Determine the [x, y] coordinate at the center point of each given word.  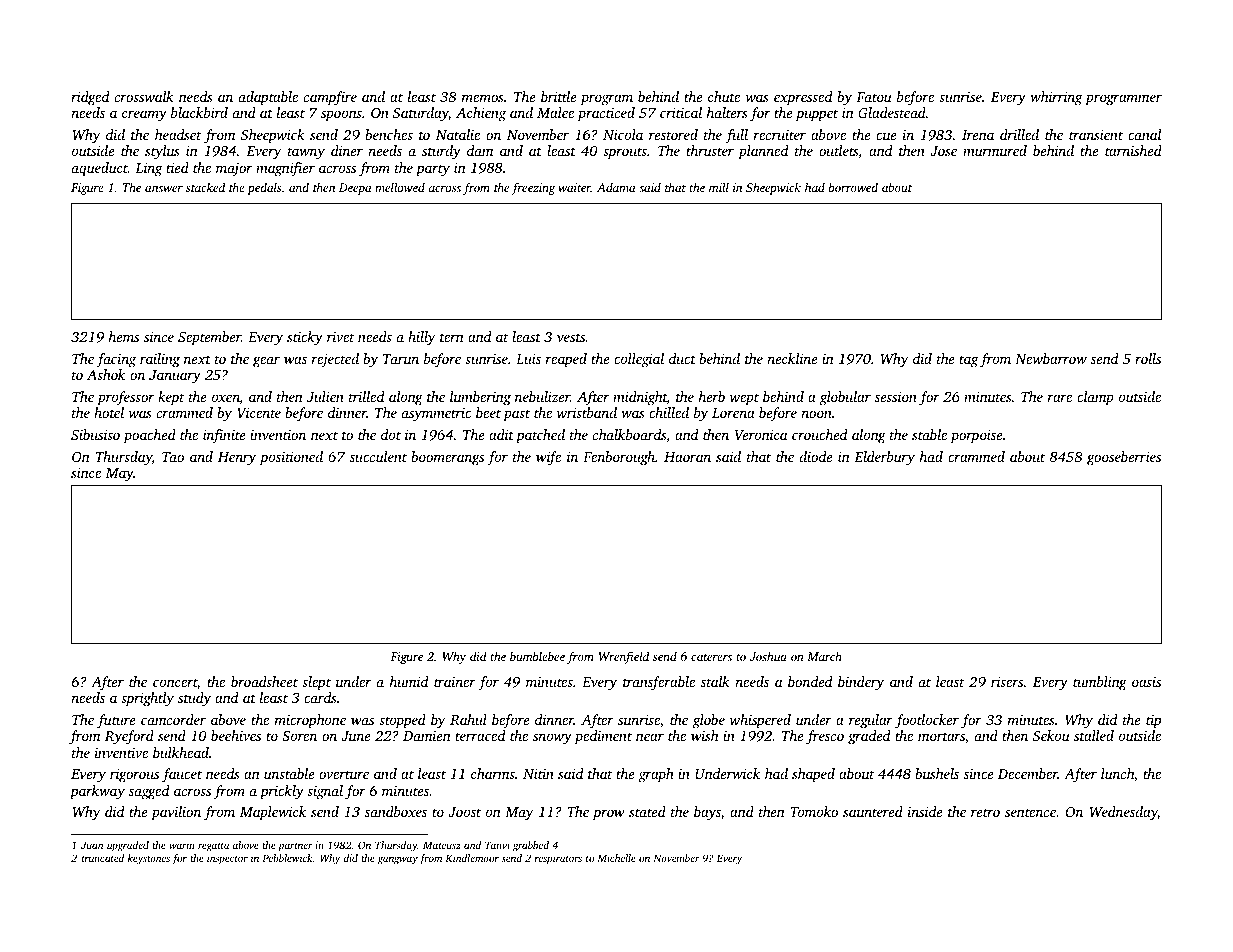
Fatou [874, 97]
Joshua [768, 656]
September [209, 338]
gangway [398, 860]
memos [483, 98]
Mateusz [442, 845]
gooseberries [1124, 458]
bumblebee [537, 656]
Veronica [761, 435]
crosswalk [144, 96]
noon [816, 414]
